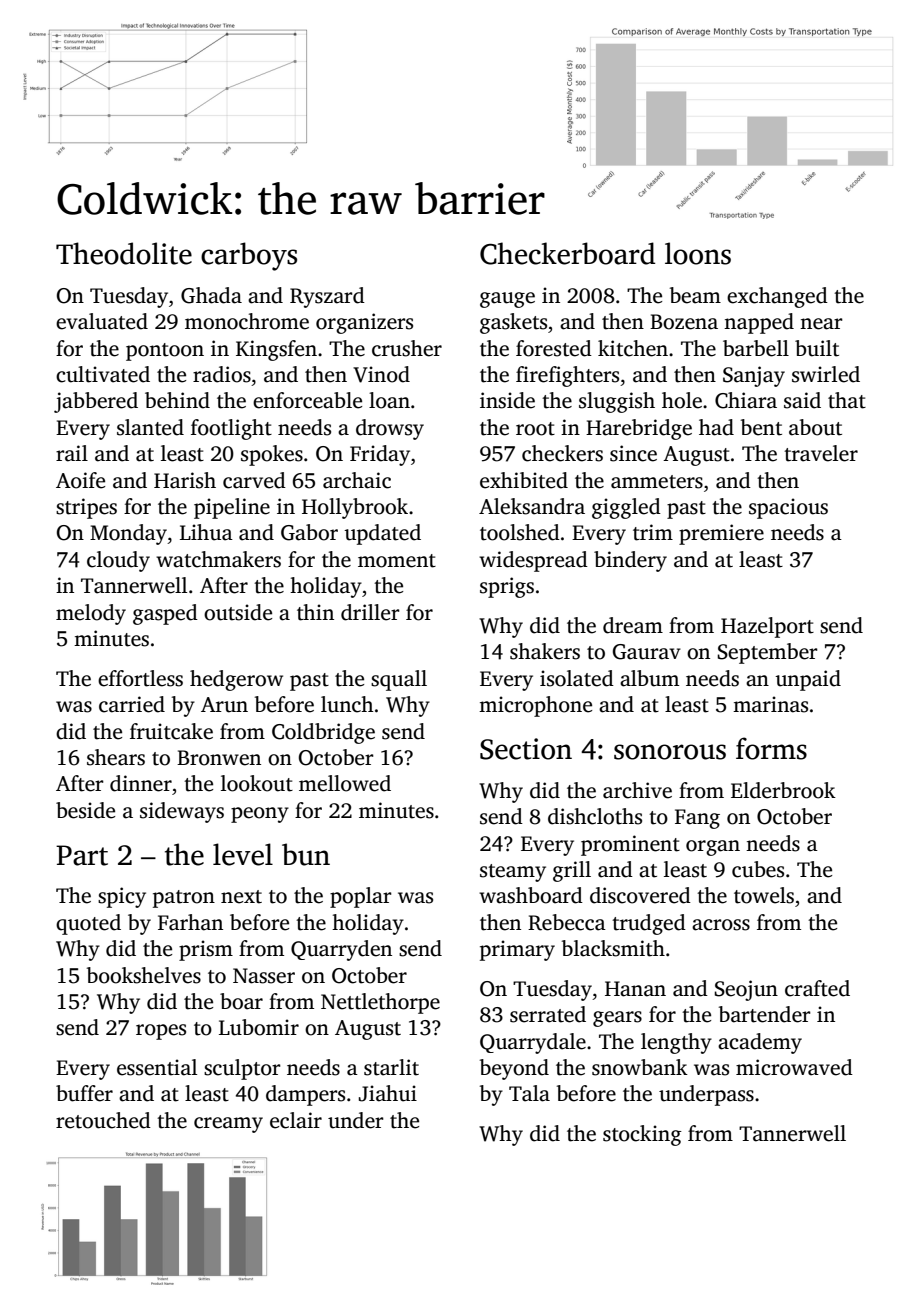 This document has height=1311, width=924. Describe the element at coordinates (231, 429) in the document. I see `footlight` at that location.
